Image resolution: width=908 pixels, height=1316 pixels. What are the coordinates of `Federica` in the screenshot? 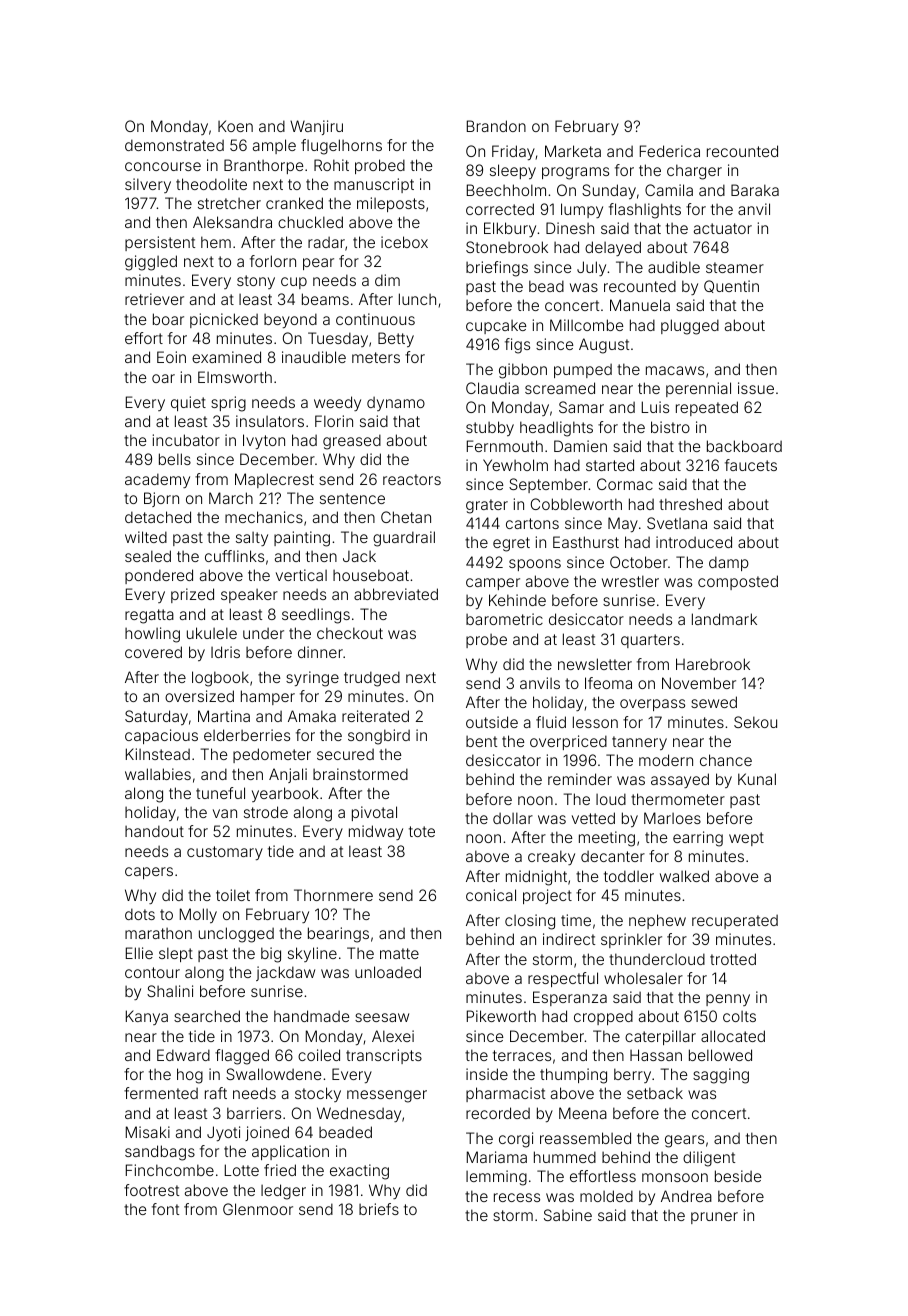 It's located at (670, 151).
